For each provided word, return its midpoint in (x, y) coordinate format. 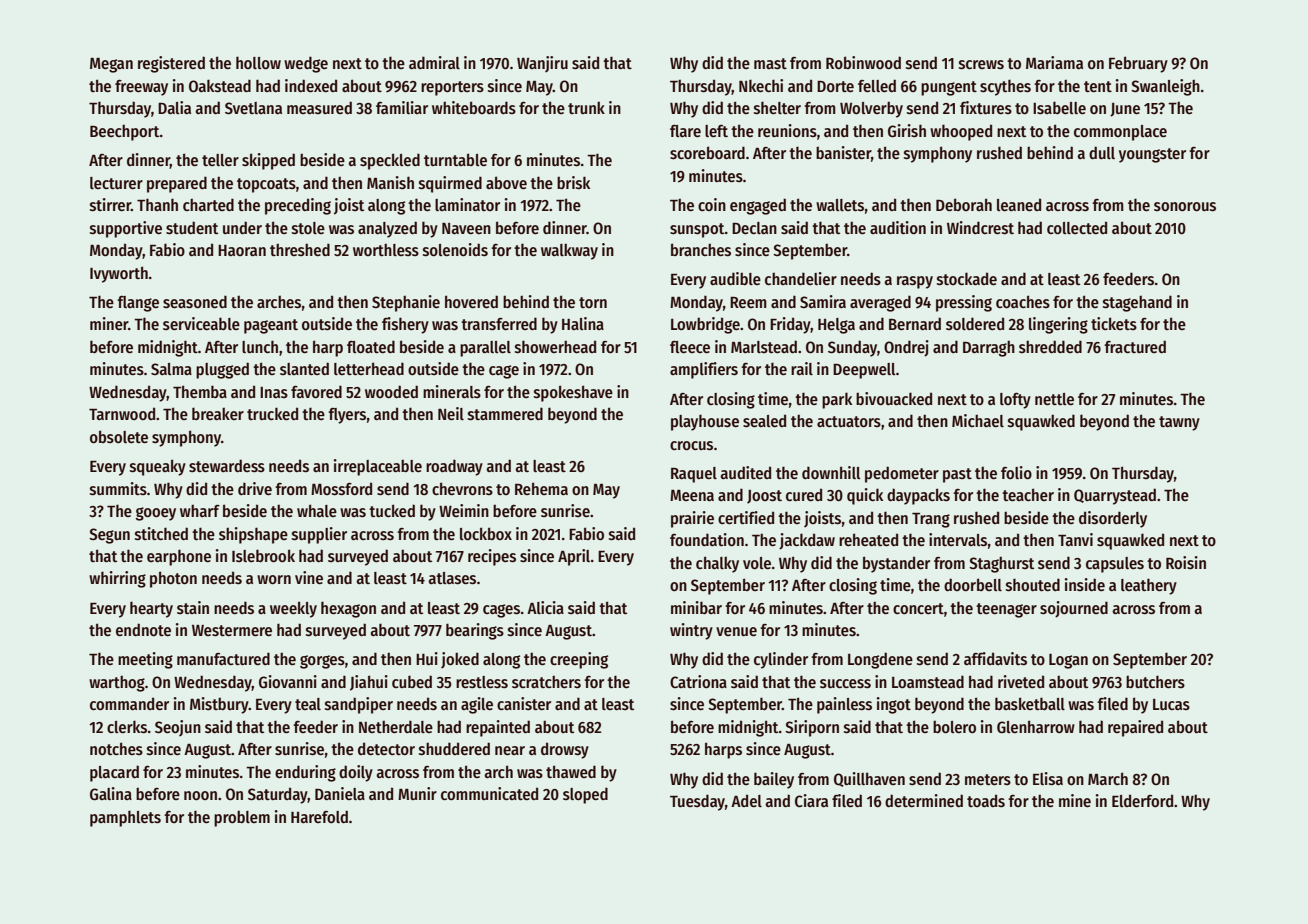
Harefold (319, 816)
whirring (117, 579)
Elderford (1142, 800)
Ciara (811, 801)
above (506, 182)
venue (736, 631)
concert (918, 608)
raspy (915, 282)
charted (208, 204)
